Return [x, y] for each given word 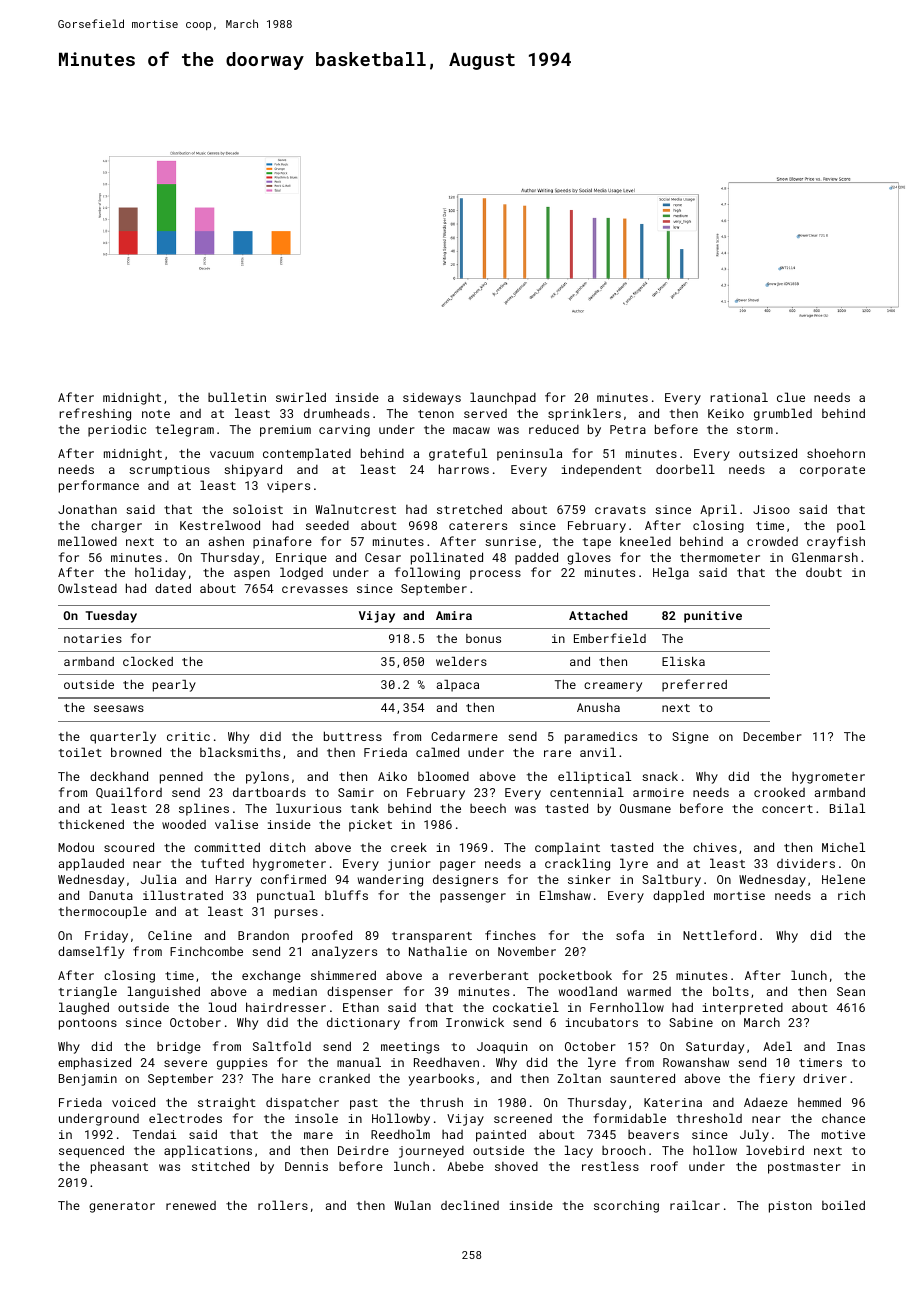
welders [461, 661]
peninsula [529, 454]
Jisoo [771, 509]
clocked [148, 661]
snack [660, 776]
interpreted [742, 1009]
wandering [390, 880]
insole [316, 1118]
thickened [91, 824]
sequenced [91, 1151]
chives [715, 847]
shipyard [253, 470]
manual [359, 1062]
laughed [84, 1008]
